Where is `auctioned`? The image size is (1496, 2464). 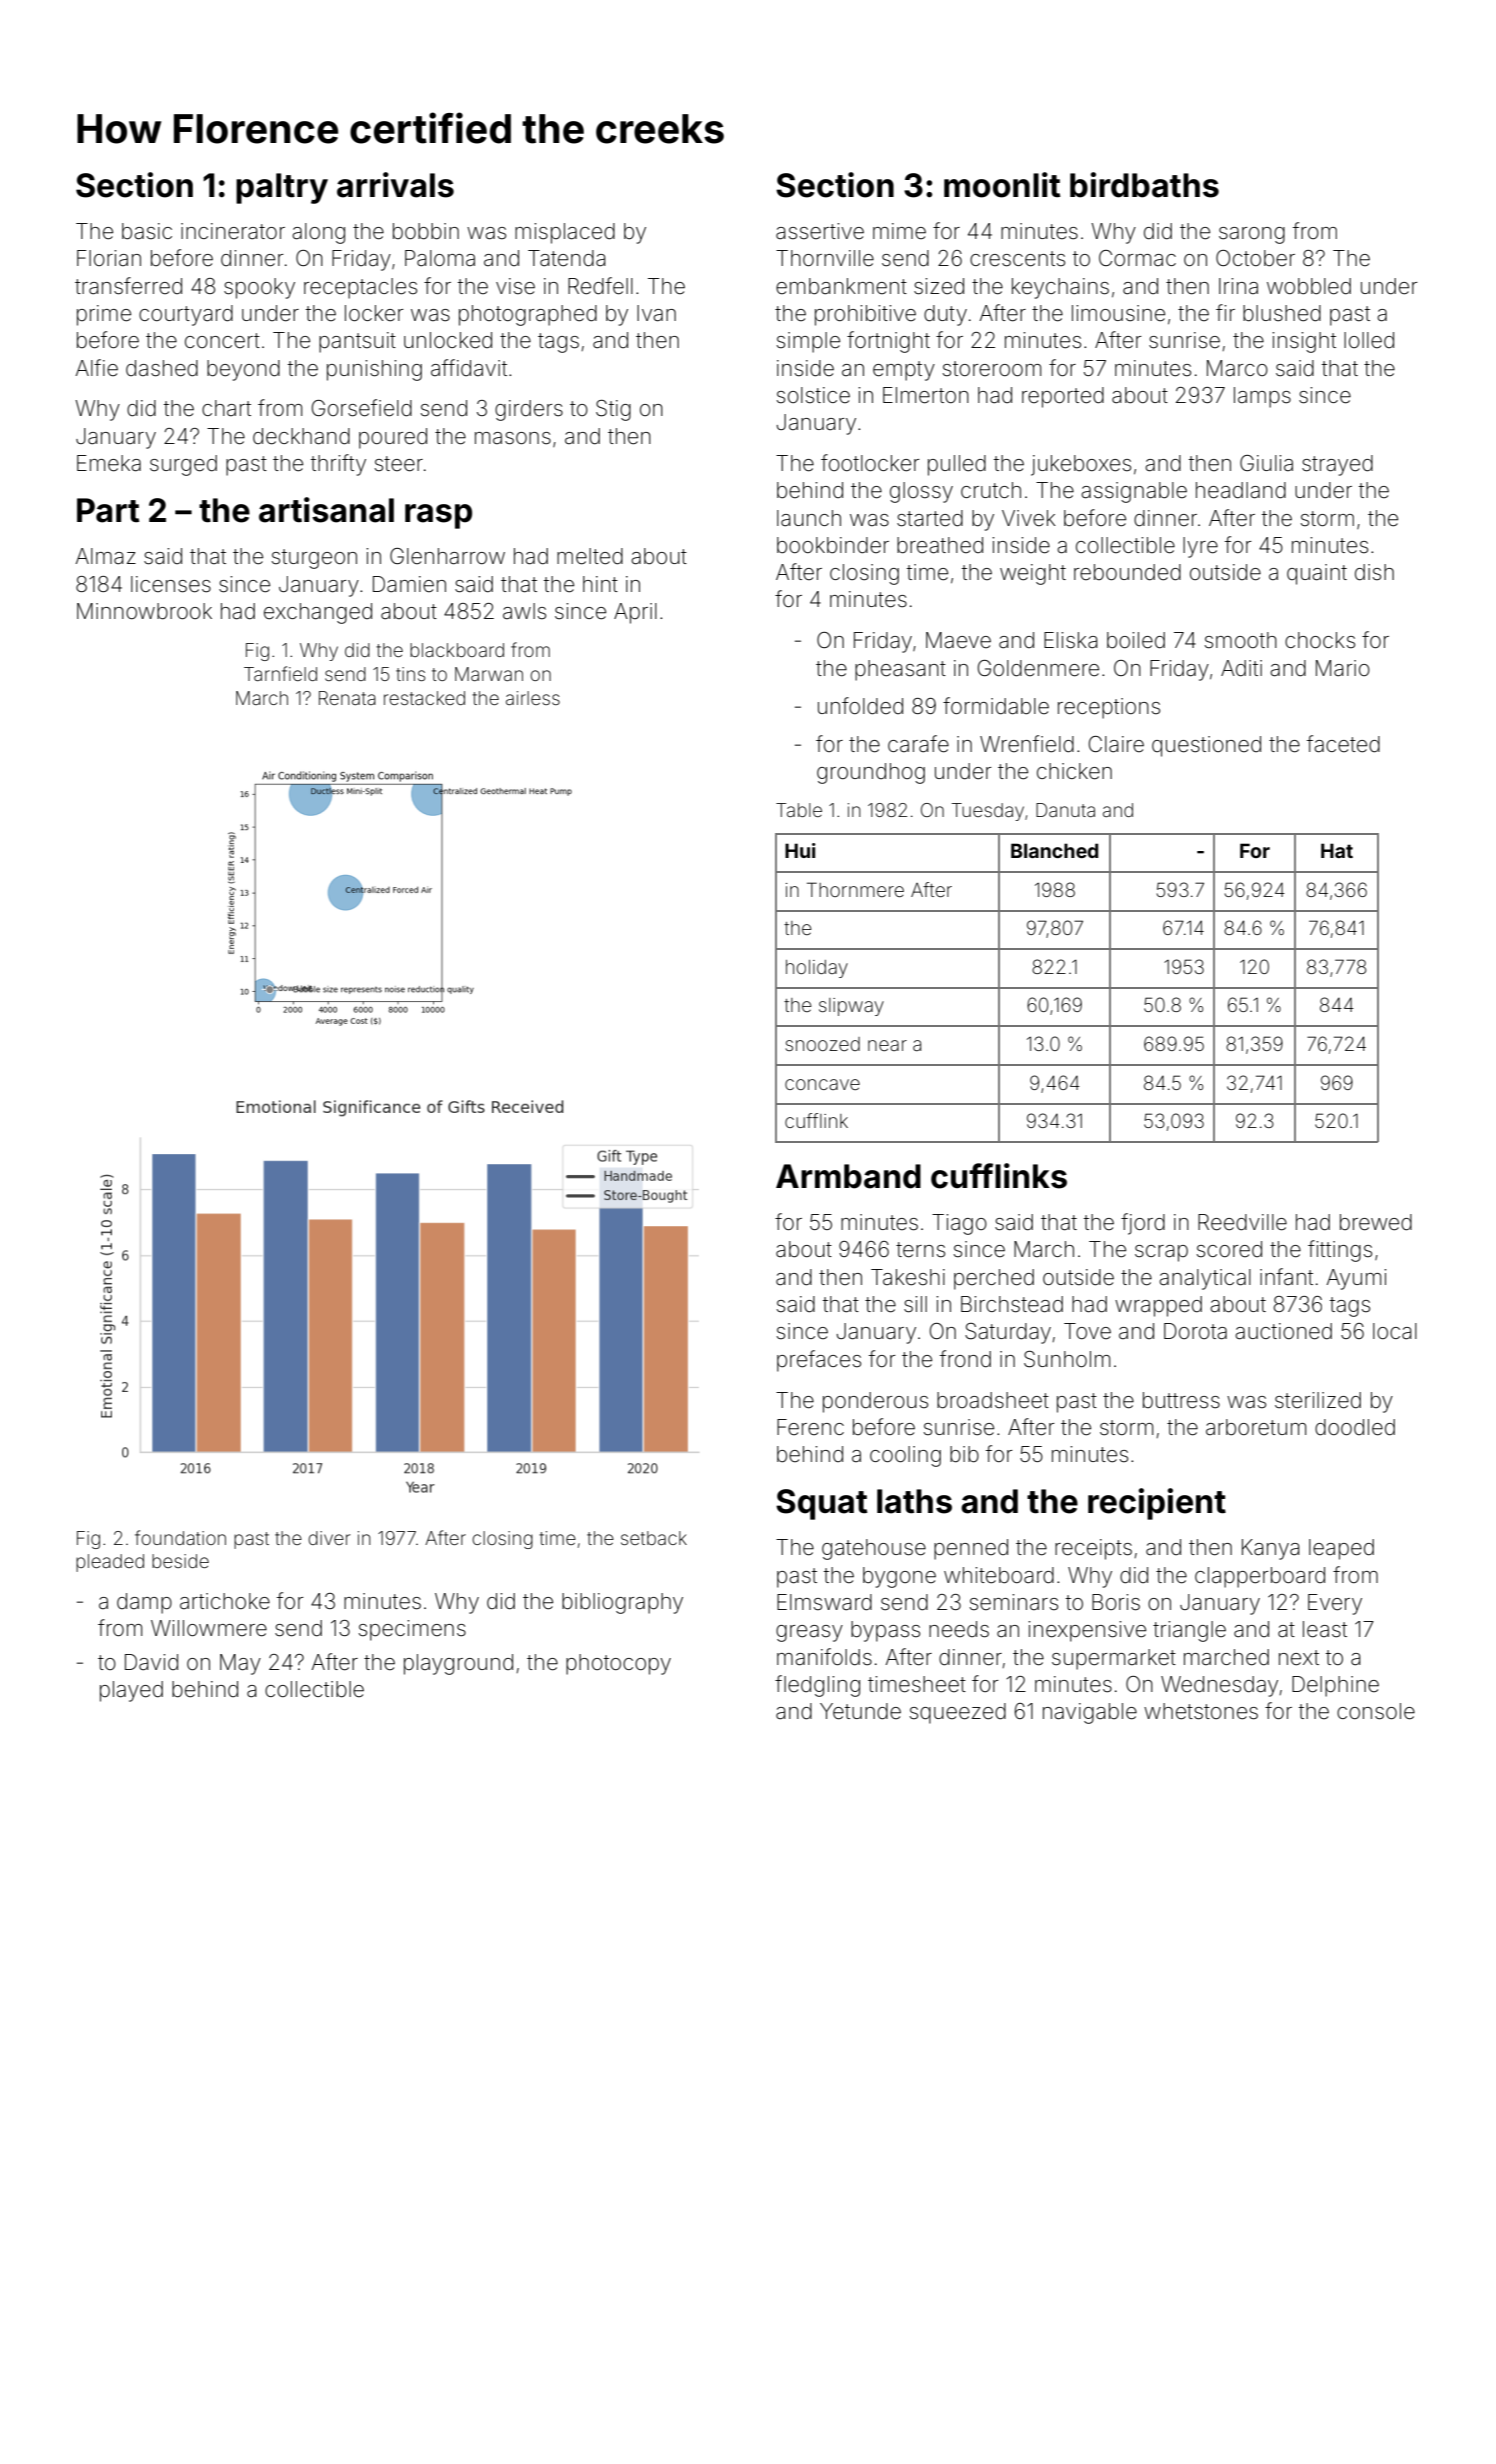
auctioned is located at coordinates (1283, 1331).
